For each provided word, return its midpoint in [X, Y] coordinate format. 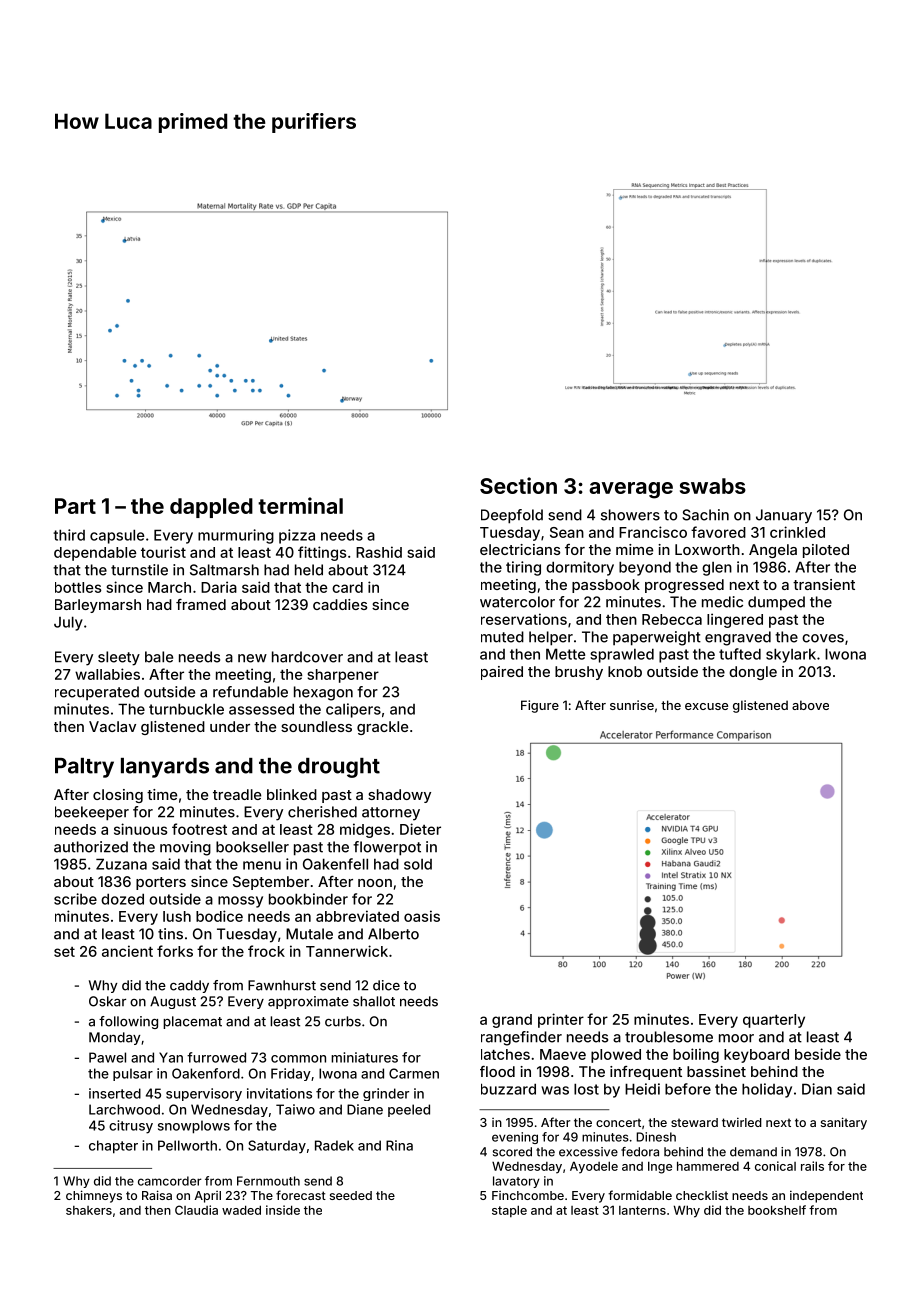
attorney [391, 814]
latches [505, 1054]
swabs [713, 486]
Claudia [196, 1210]
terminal [300, 505]
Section [518, 485]
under [230, 726]
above [810, 705]
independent [826, 1196]
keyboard [756, 1056]
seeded [351, 1195]
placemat [192, 1022]
